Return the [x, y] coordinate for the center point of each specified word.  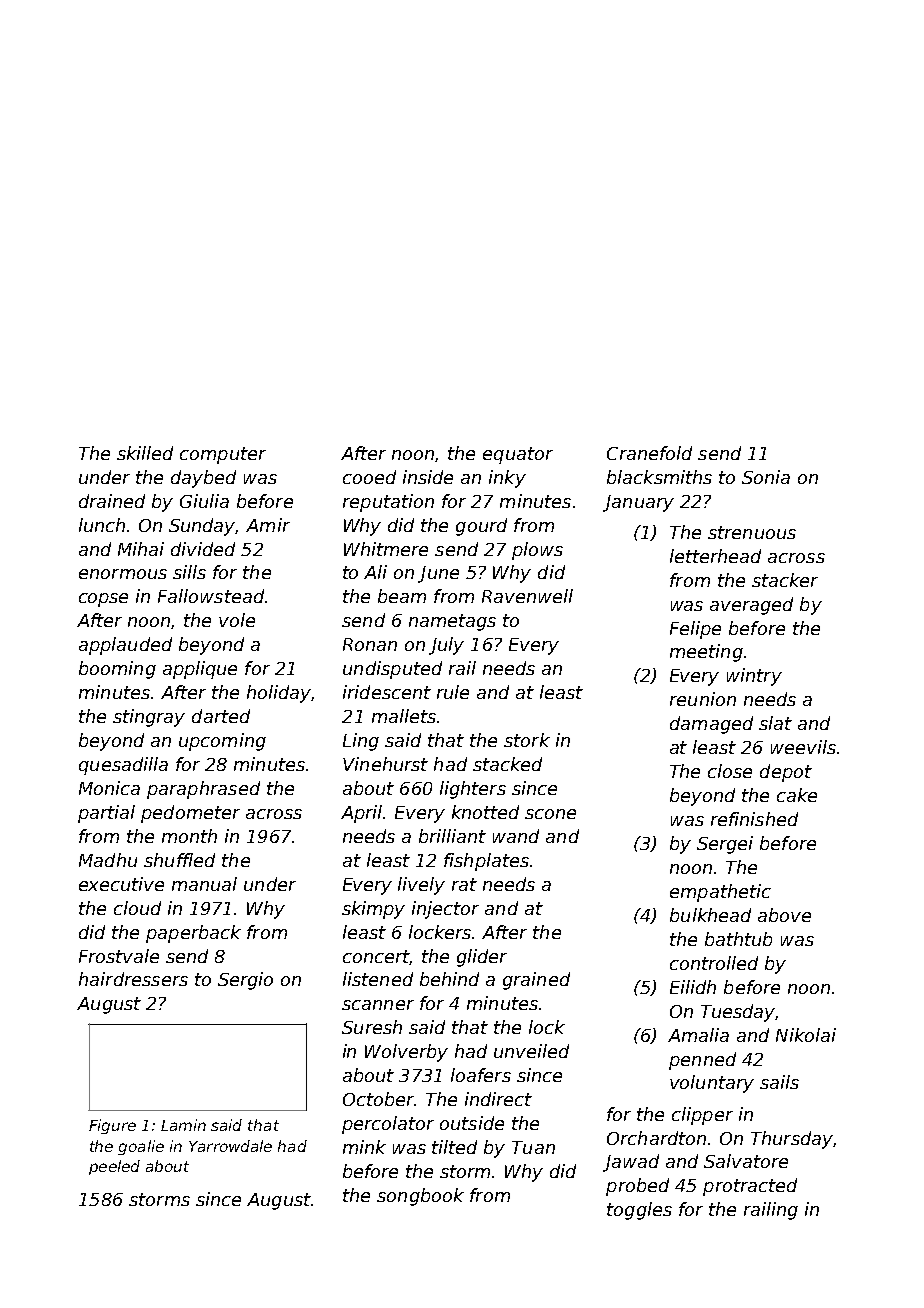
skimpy [373, 910]
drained [112, 501]
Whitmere [386, 549]
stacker [785, 580]
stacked [507, 764]
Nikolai [806, 1035]
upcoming [222, 742]
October [379, 1099]
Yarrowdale [230, 1146]
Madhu [108, 860]
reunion [703, 699]
